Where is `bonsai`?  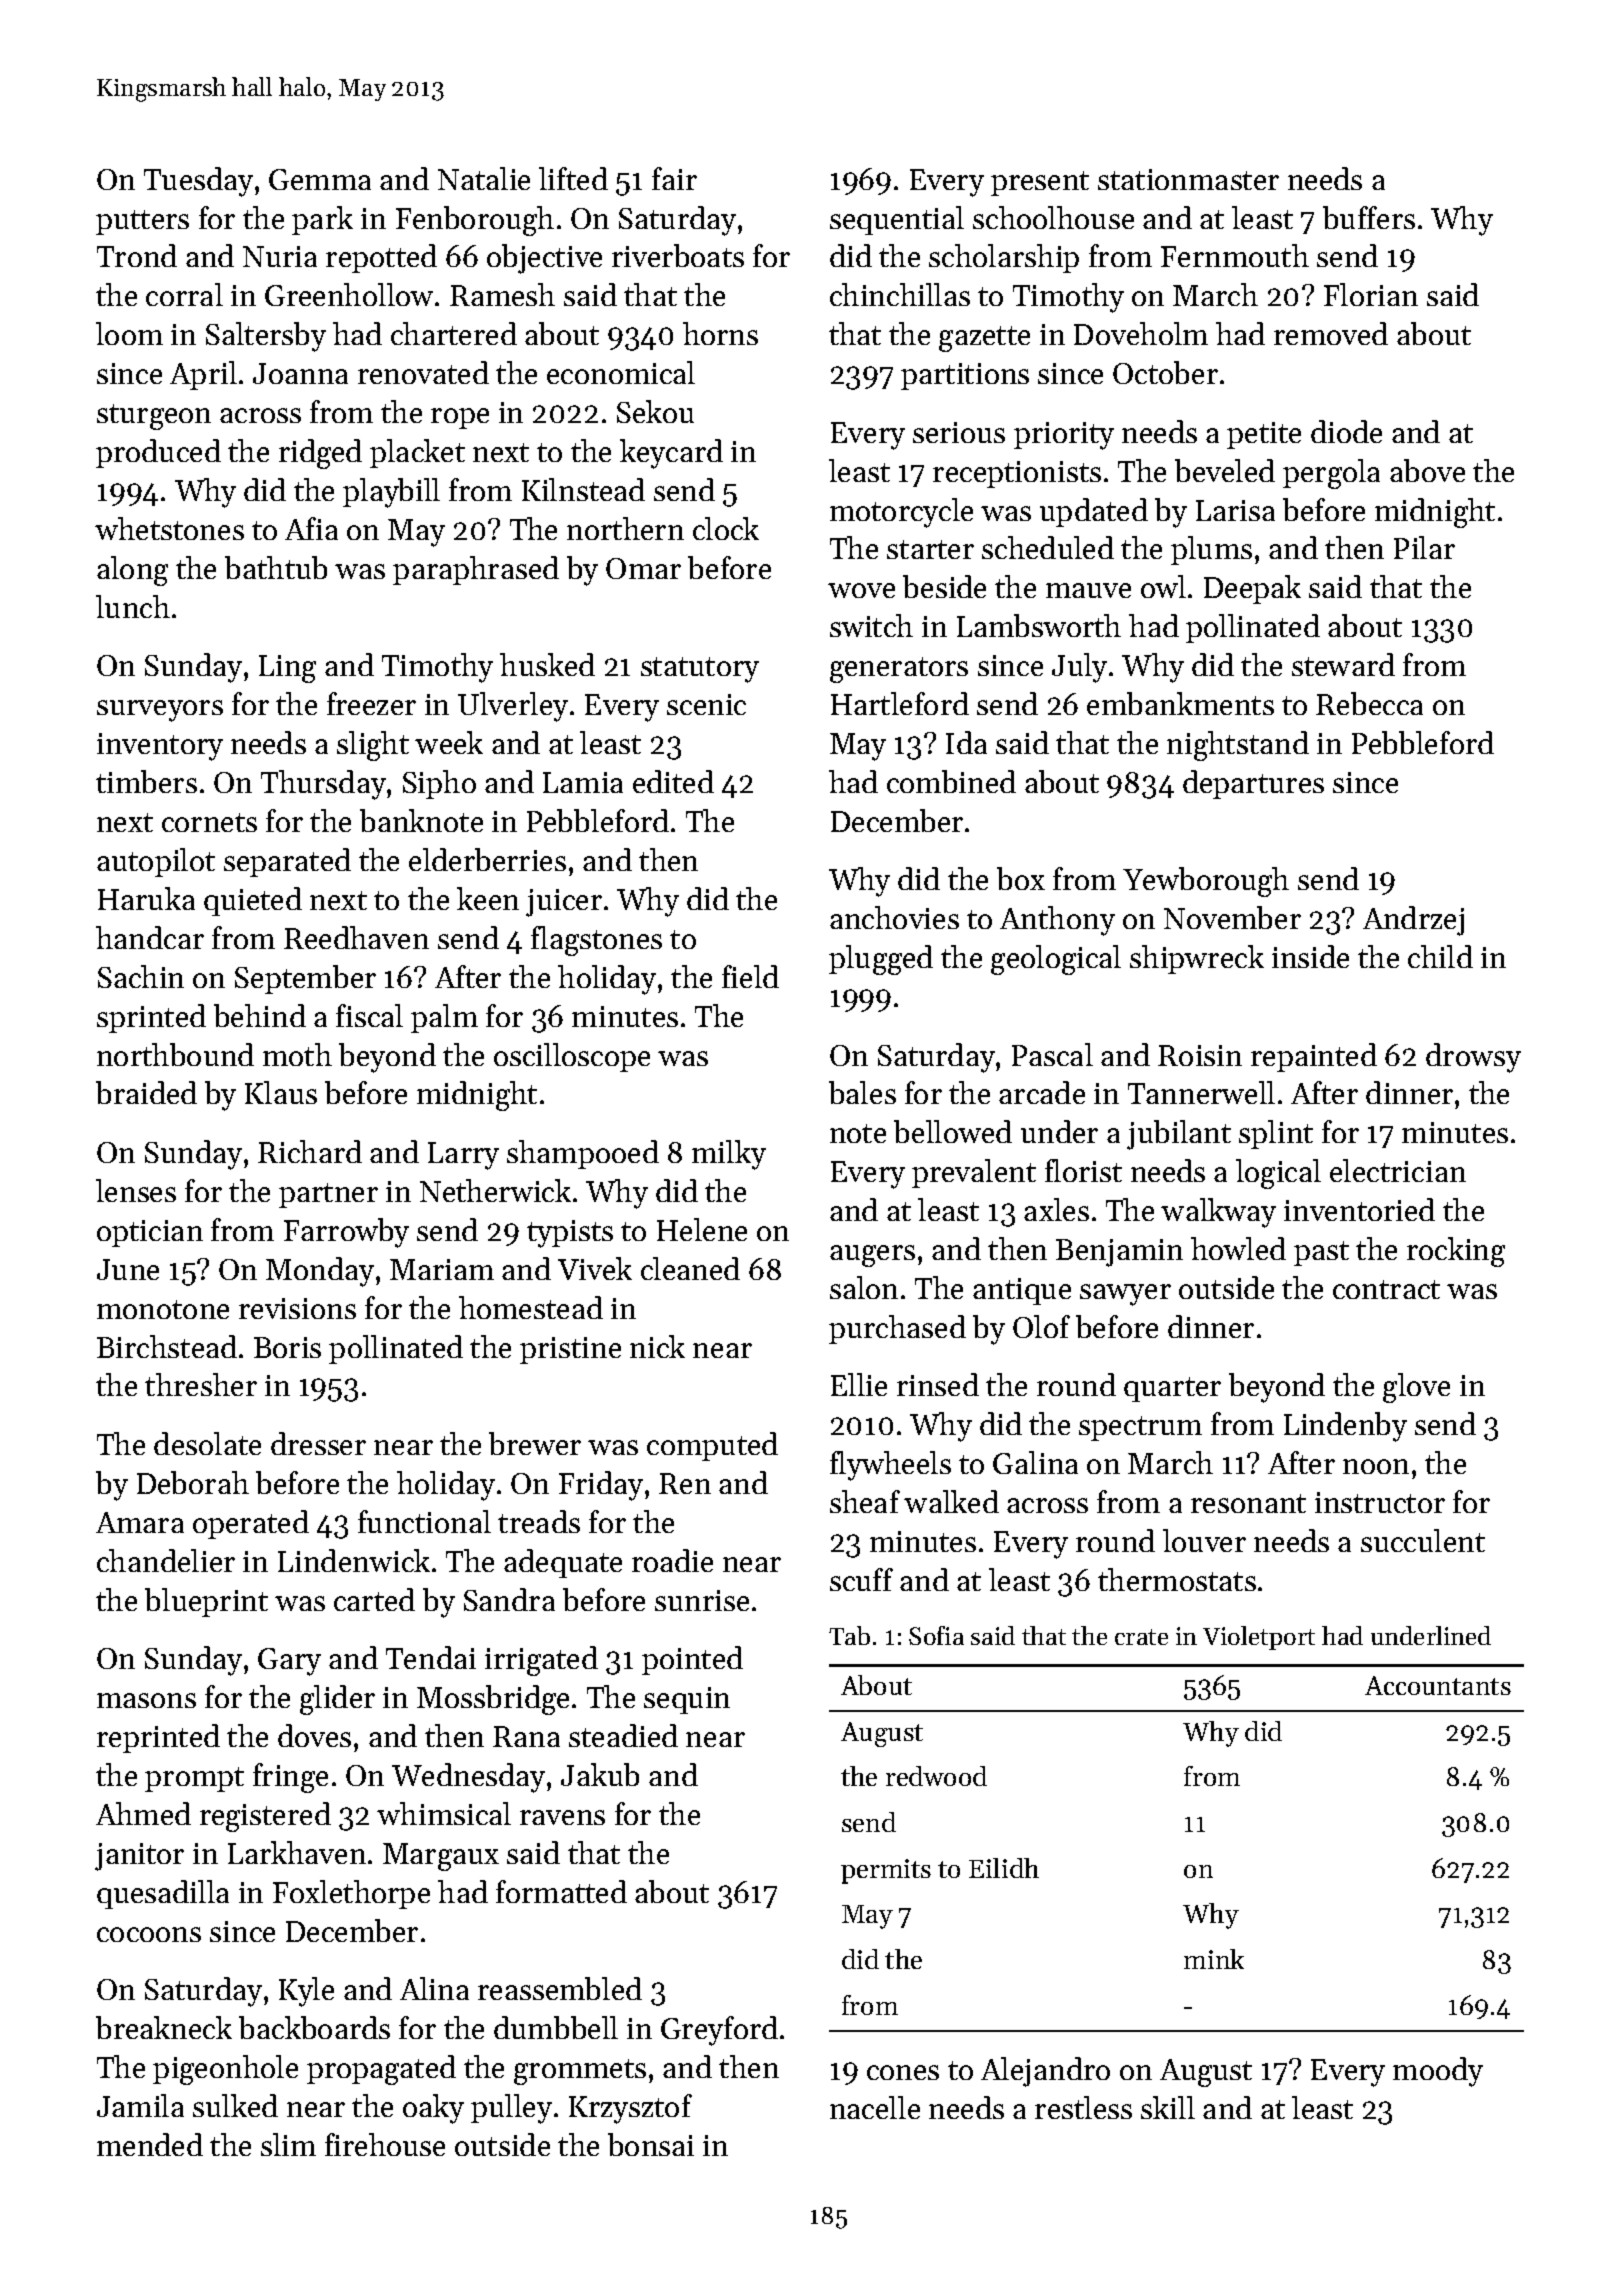
bonsai is located at coordinates (651, 2144).
